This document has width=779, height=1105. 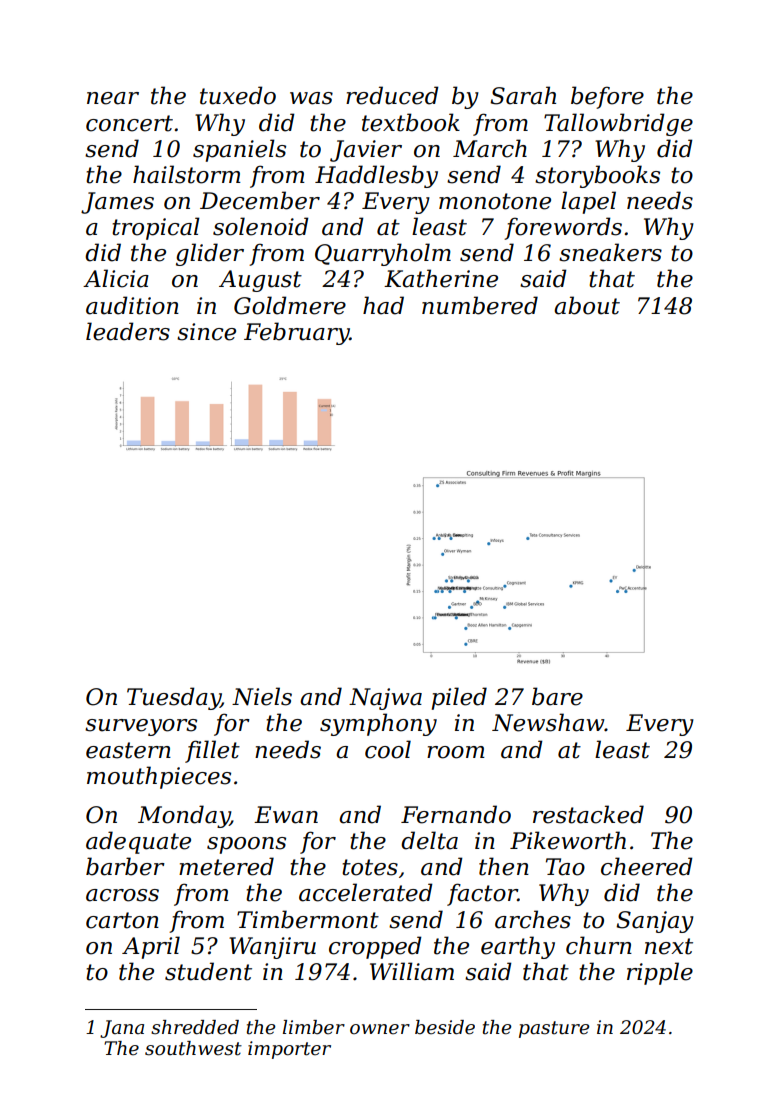 I want to click on Najwa, so click(x=385, y=699).
